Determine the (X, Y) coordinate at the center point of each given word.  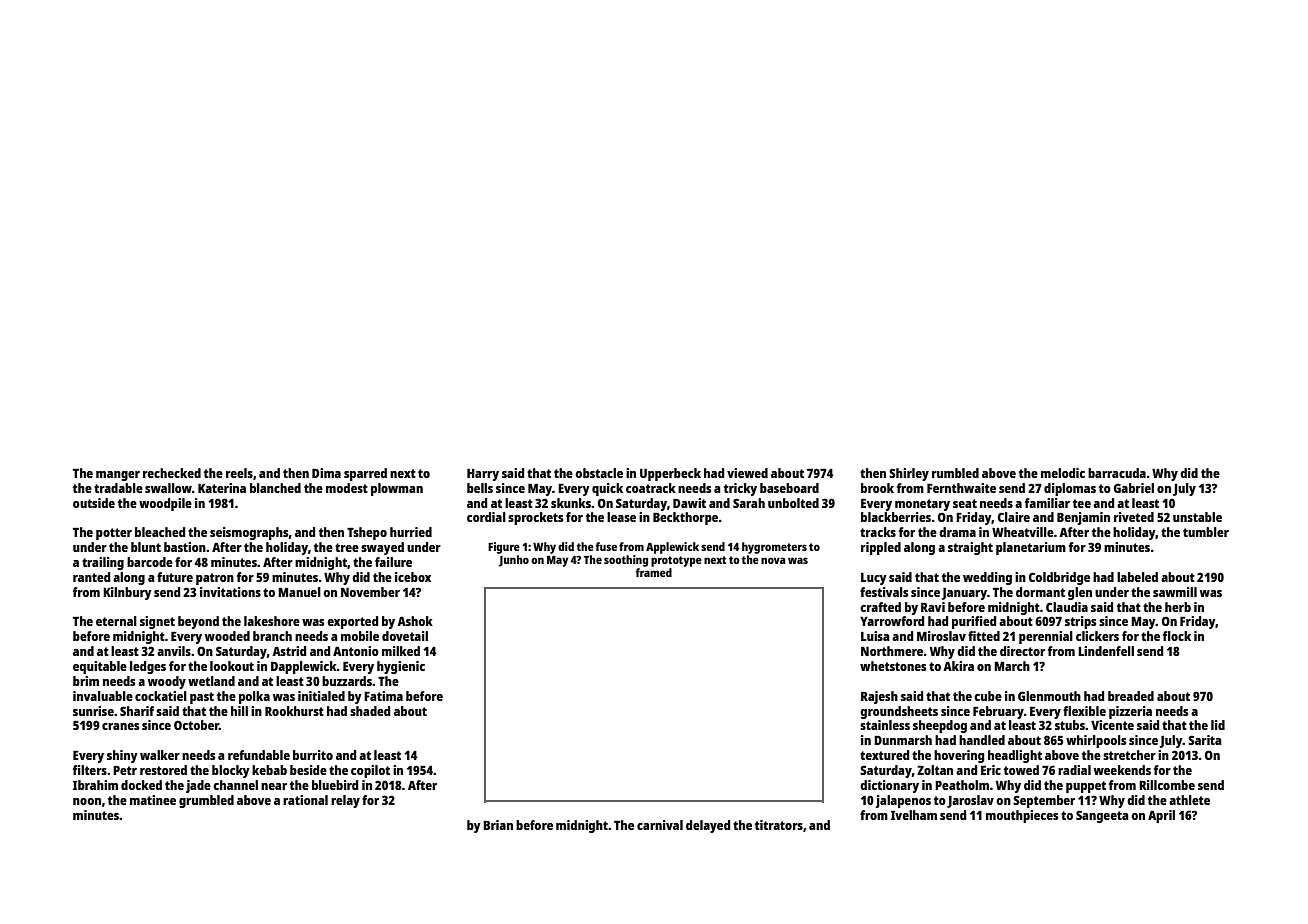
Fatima (383, 696)
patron (215, 579)
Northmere (892, 651)
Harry (483, 475)
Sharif (137, 711)
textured (884, 755)
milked (401, 651)
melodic (1063, 473)
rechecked (172, 473)
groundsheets (899, 712)
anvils (174, 651)
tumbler (1206, 532)
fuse (606, 546)
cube (988, 696)
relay (345, 801)
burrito (313, 755)
